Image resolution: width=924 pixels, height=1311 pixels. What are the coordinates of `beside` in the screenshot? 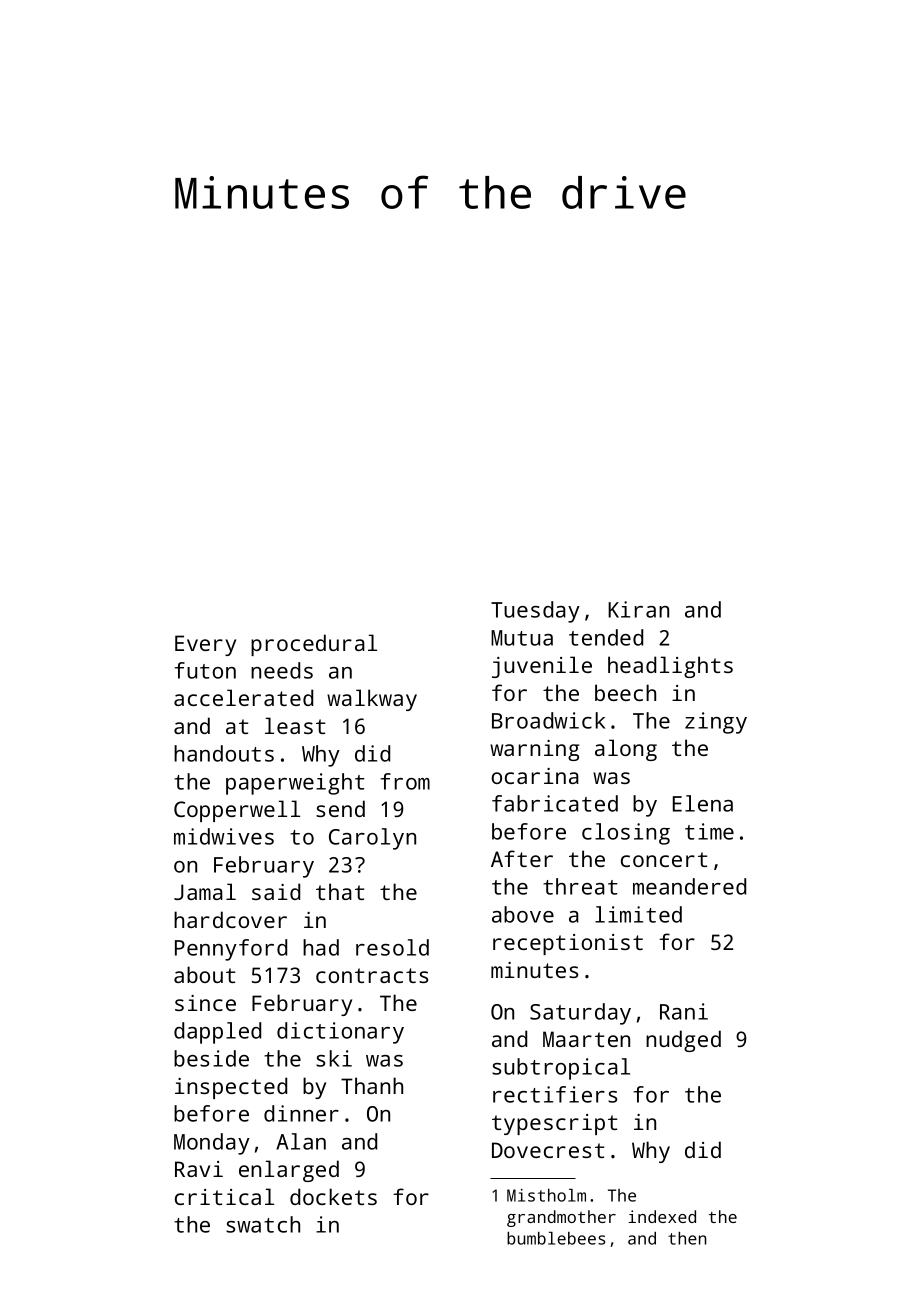 It's located at (211, 1058).
